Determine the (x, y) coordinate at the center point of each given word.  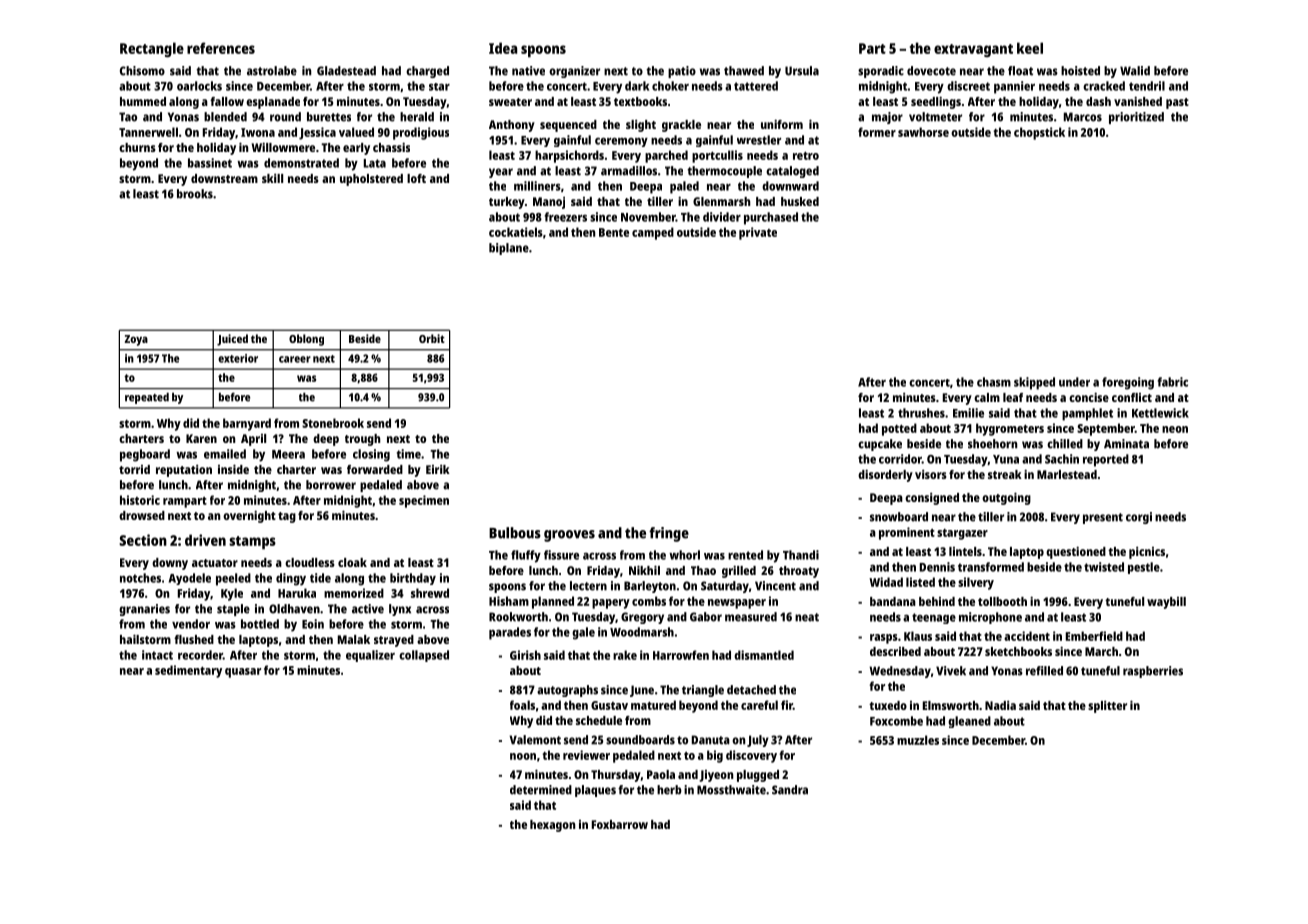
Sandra (790, 790)
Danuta (711, 740)
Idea (503, 48)
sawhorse (923, 132)
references (221, 48)
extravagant (973, 50)
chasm (994, 382)
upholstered (371, 180)
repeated (147, 398)
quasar (243, 673)
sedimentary (188, 671)
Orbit (432, 338)
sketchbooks (1018, 651)
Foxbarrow (620, 824)
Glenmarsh (721, 201)
